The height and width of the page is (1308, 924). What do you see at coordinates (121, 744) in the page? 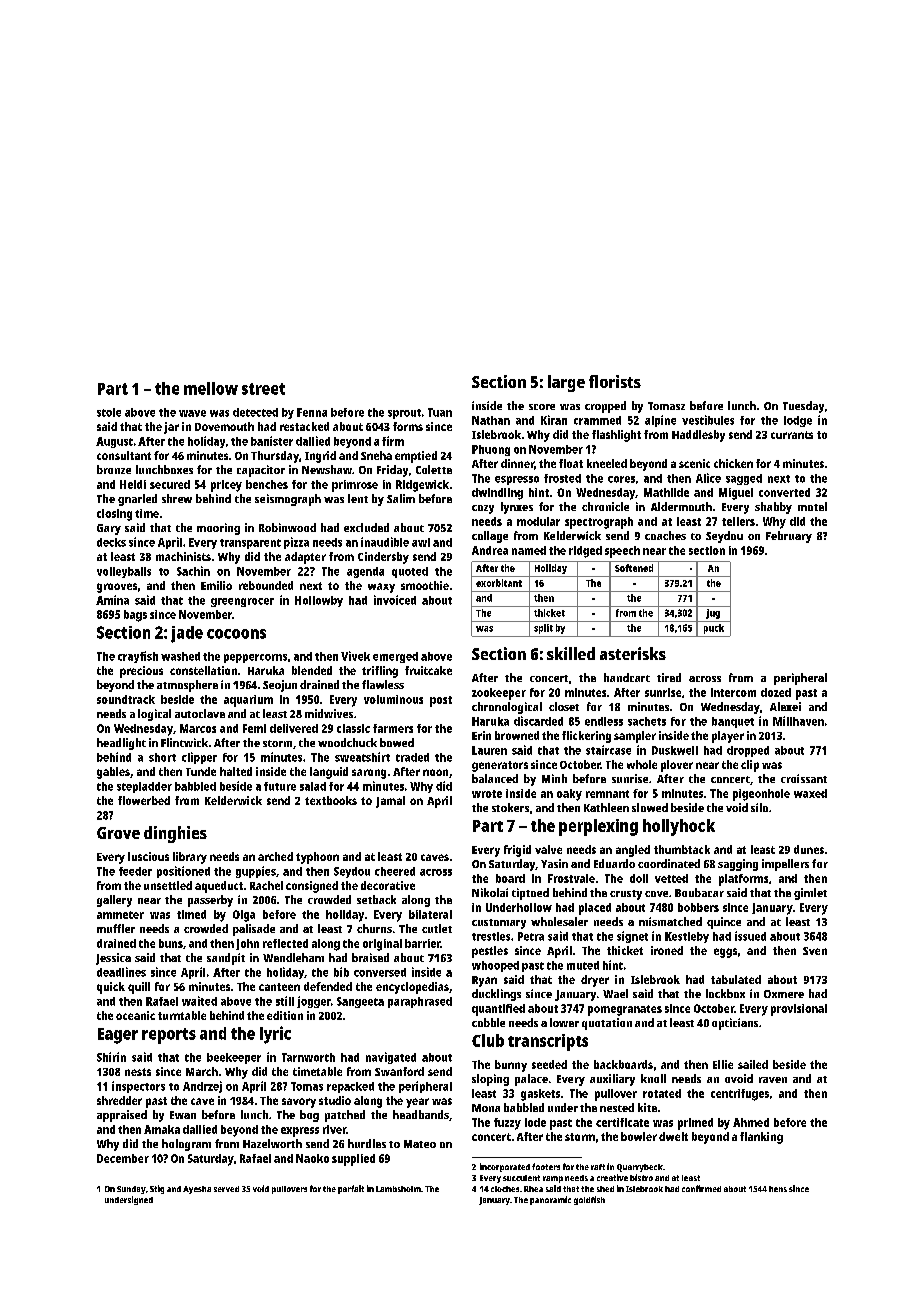
I see `headlight` at bounding box center [121, 744].
